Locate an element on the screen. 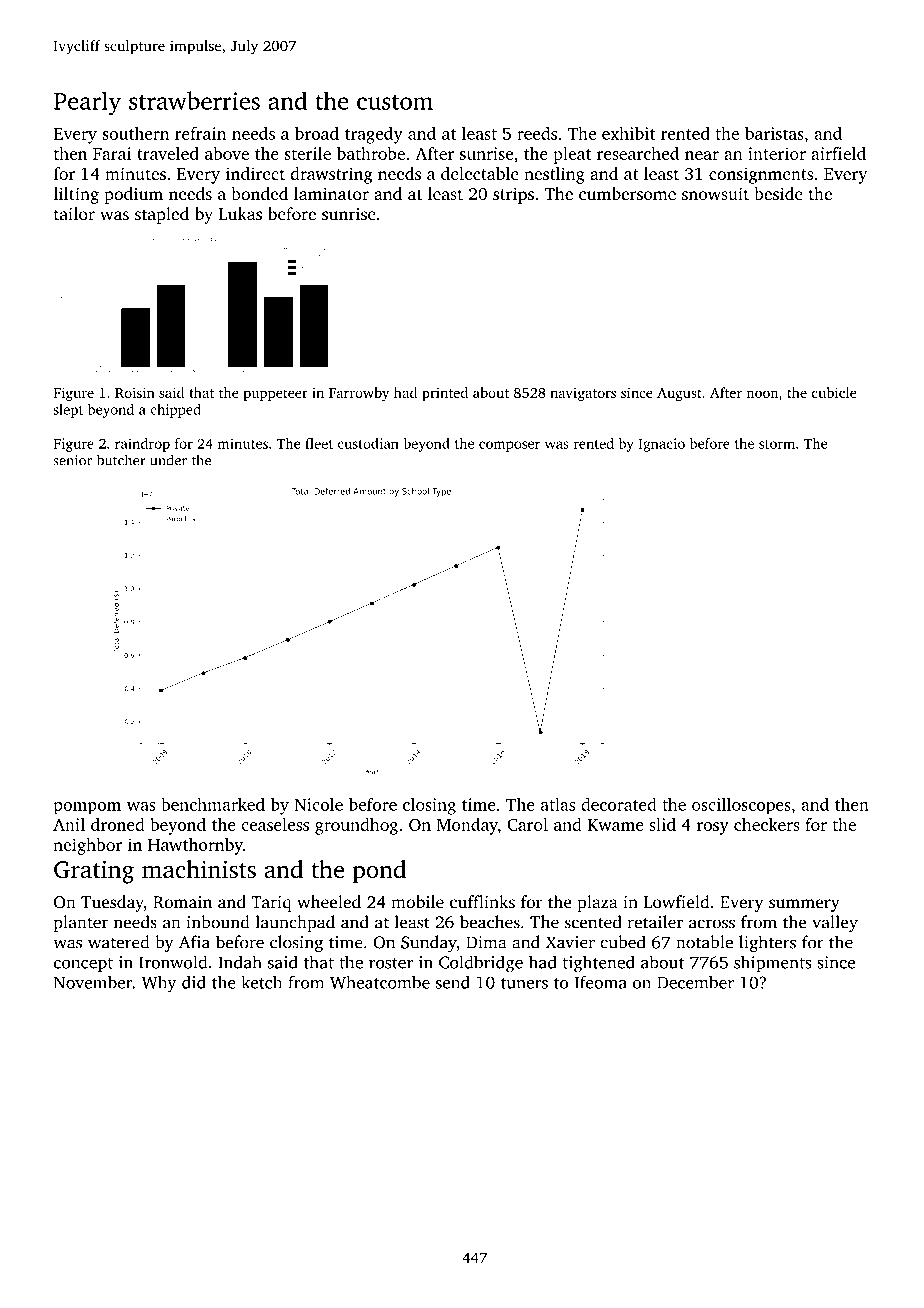 The height and width of the screenshot is (1308, 924). benchmarked is located at coordinates (213, 804).
